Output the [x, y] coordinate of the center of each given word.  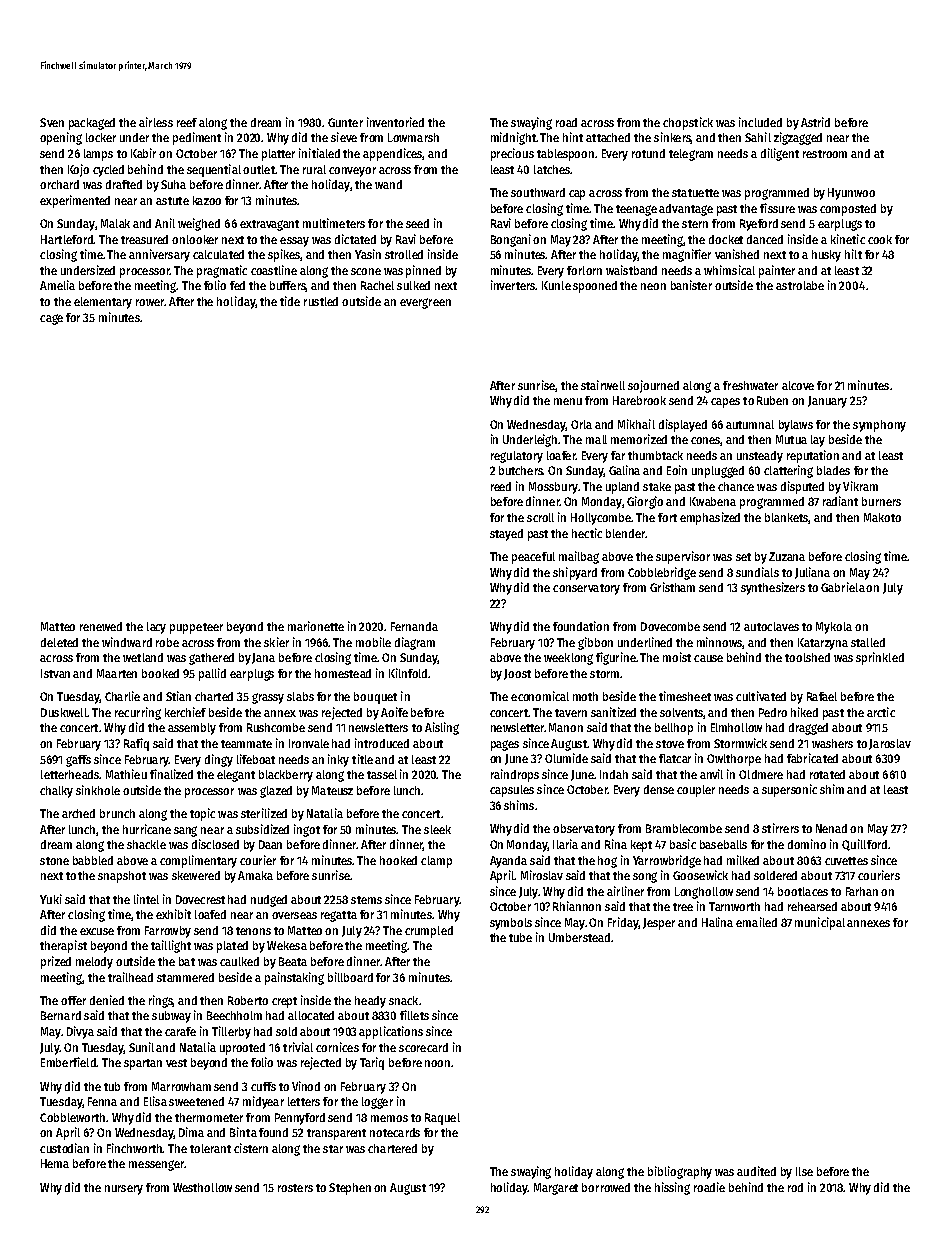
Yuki [51, 899]
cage [51, 319]
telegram [691, 155]
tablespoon [565, 155]
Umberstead [579, 937]
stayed [506, 535]
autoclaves [771, 626]
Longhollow [704, 893]
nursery [124, 1190]
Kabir [143, 153]
